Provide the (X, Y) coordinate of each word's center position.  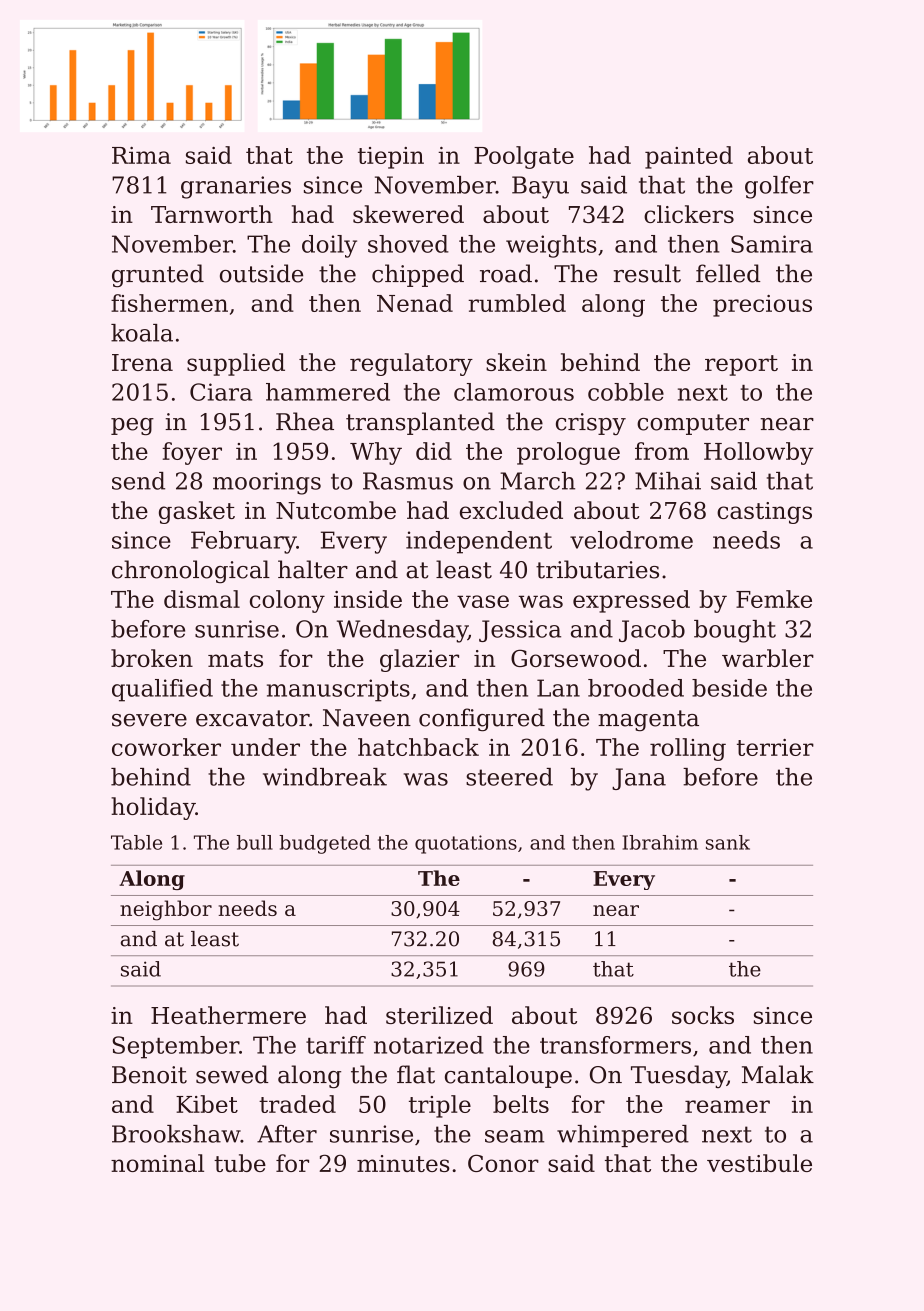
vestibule (759, 1163)
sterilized (439, 1015)
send (138, 481)
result (647, 273)
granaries (236, 187)
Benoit (149, 1075)
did (434, 451)
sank (728, 842)
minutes (403, 1163)
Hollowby (758, 453)
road (506, 273)
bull (255, 842)
